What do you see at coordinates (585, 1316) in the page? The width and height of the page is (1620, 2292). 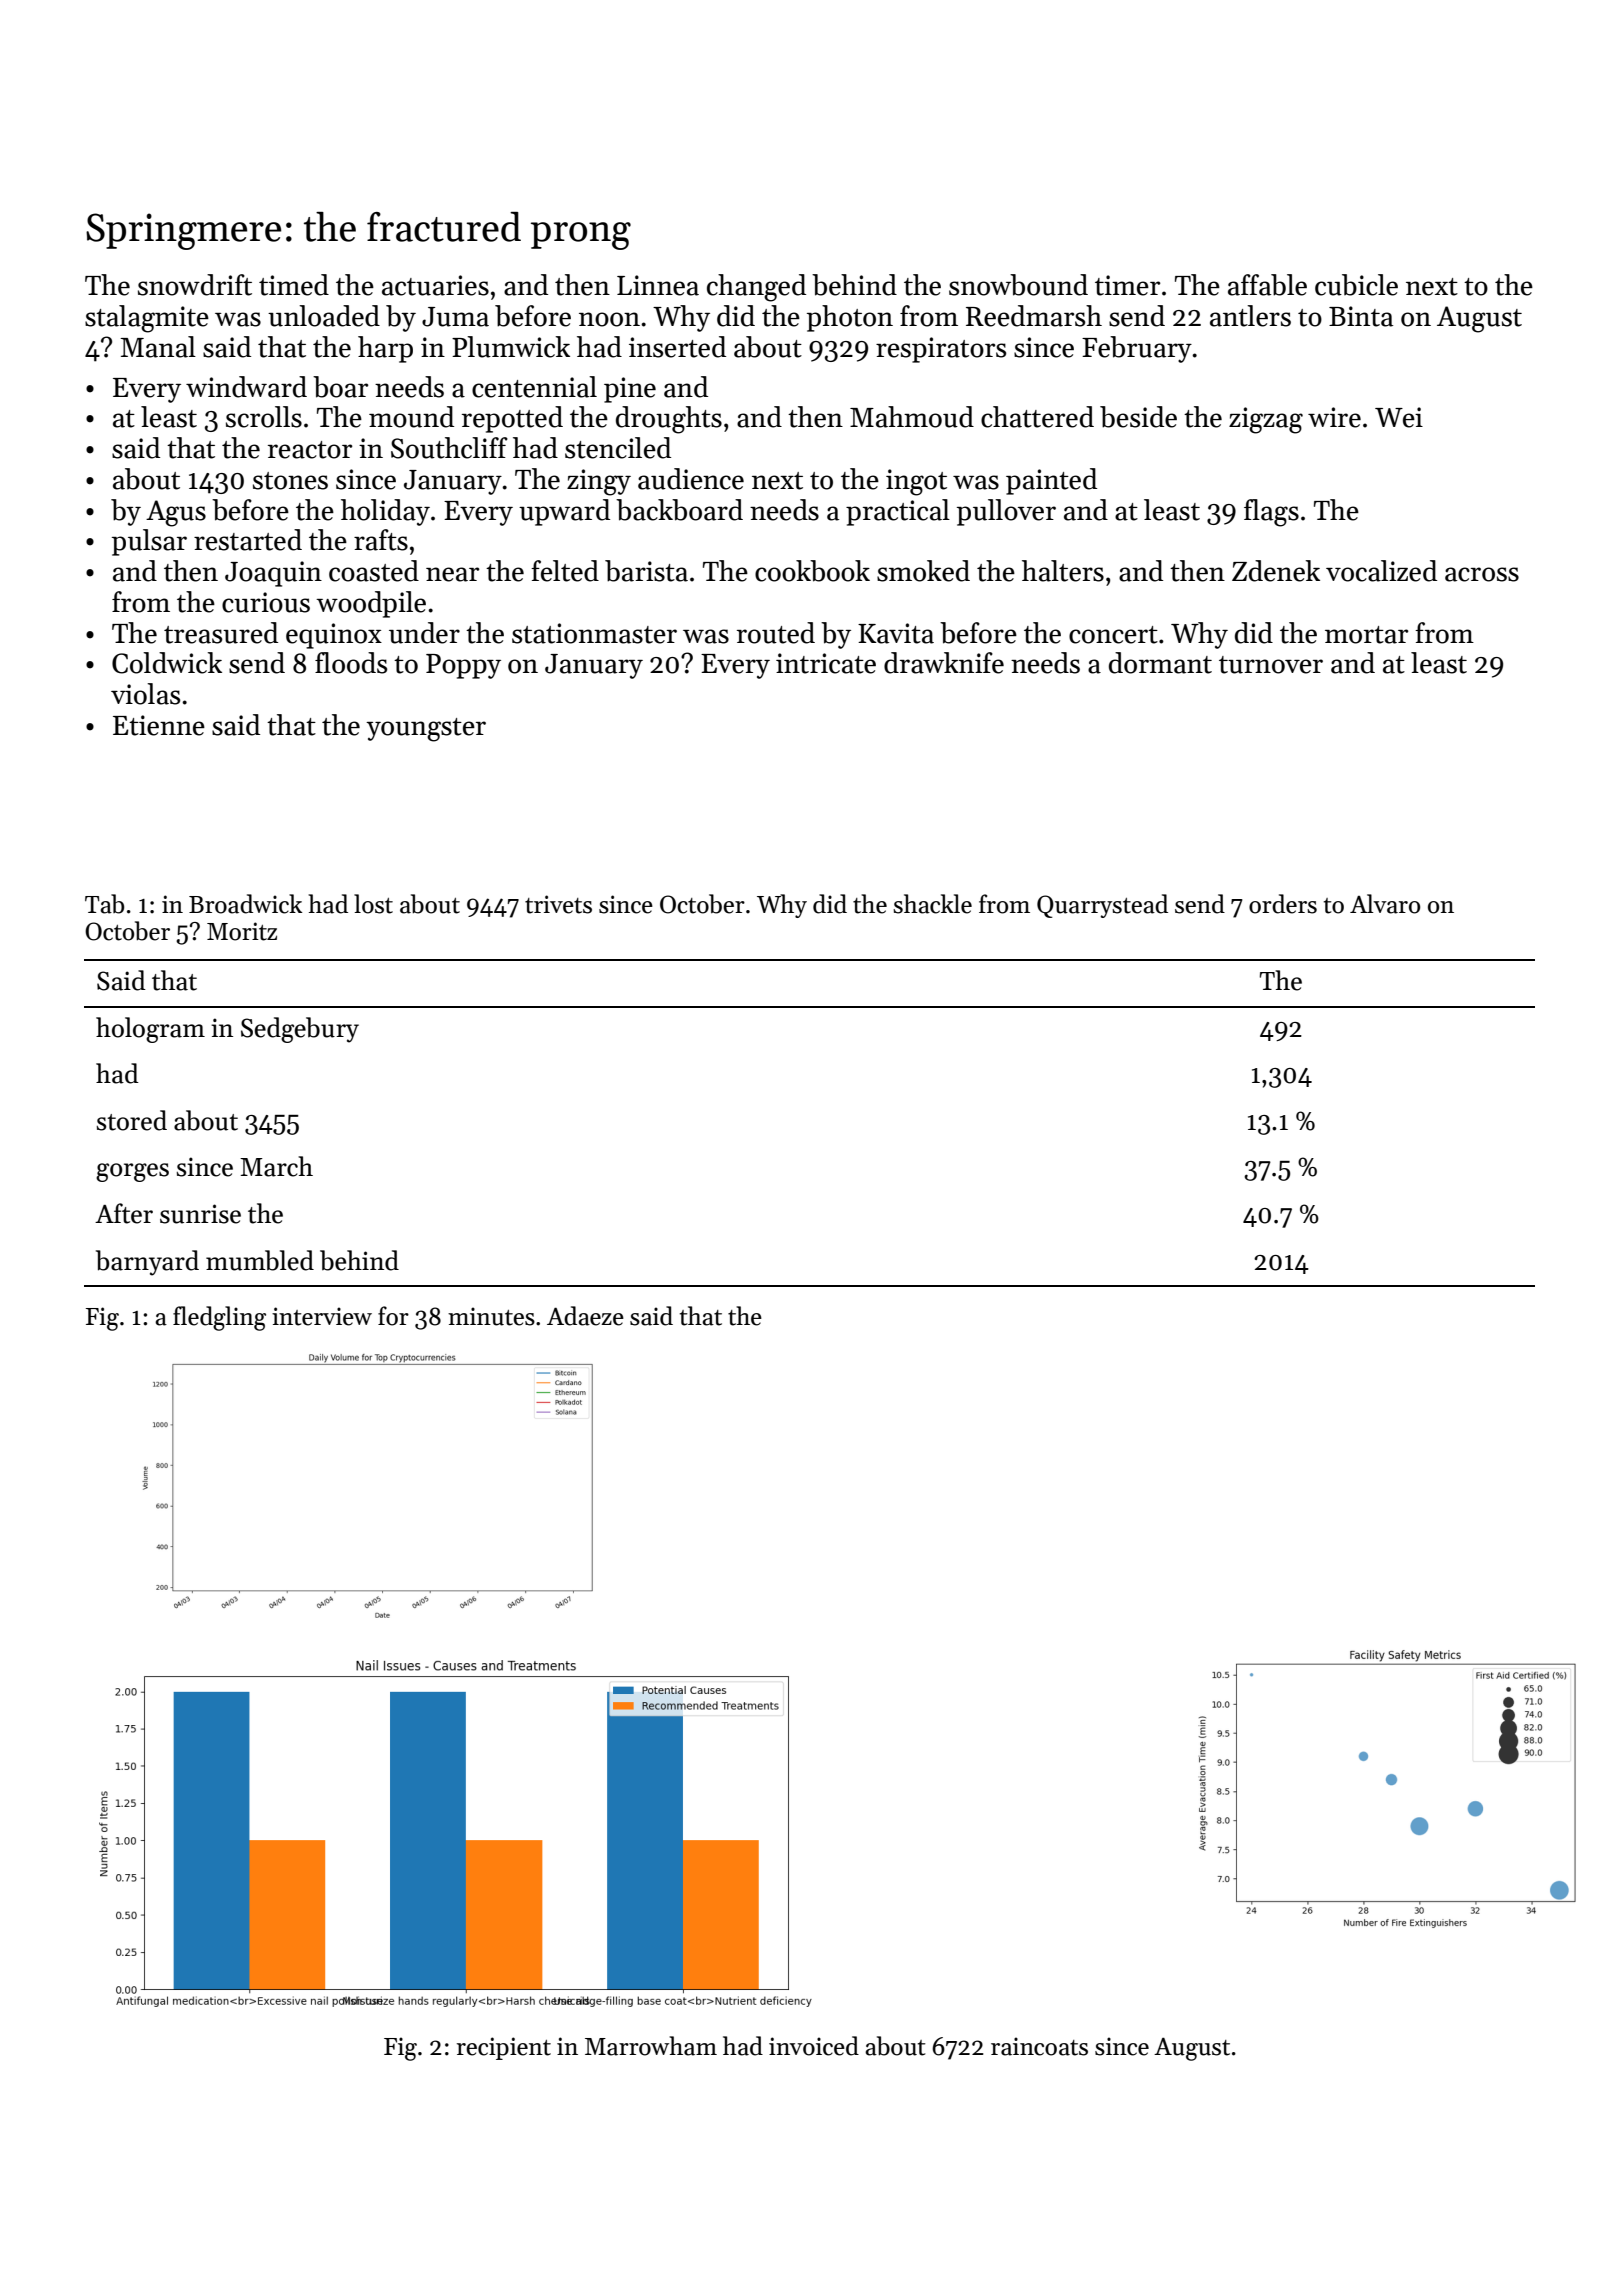 I see `Adaeze` at bounding box center [585, 1316].
